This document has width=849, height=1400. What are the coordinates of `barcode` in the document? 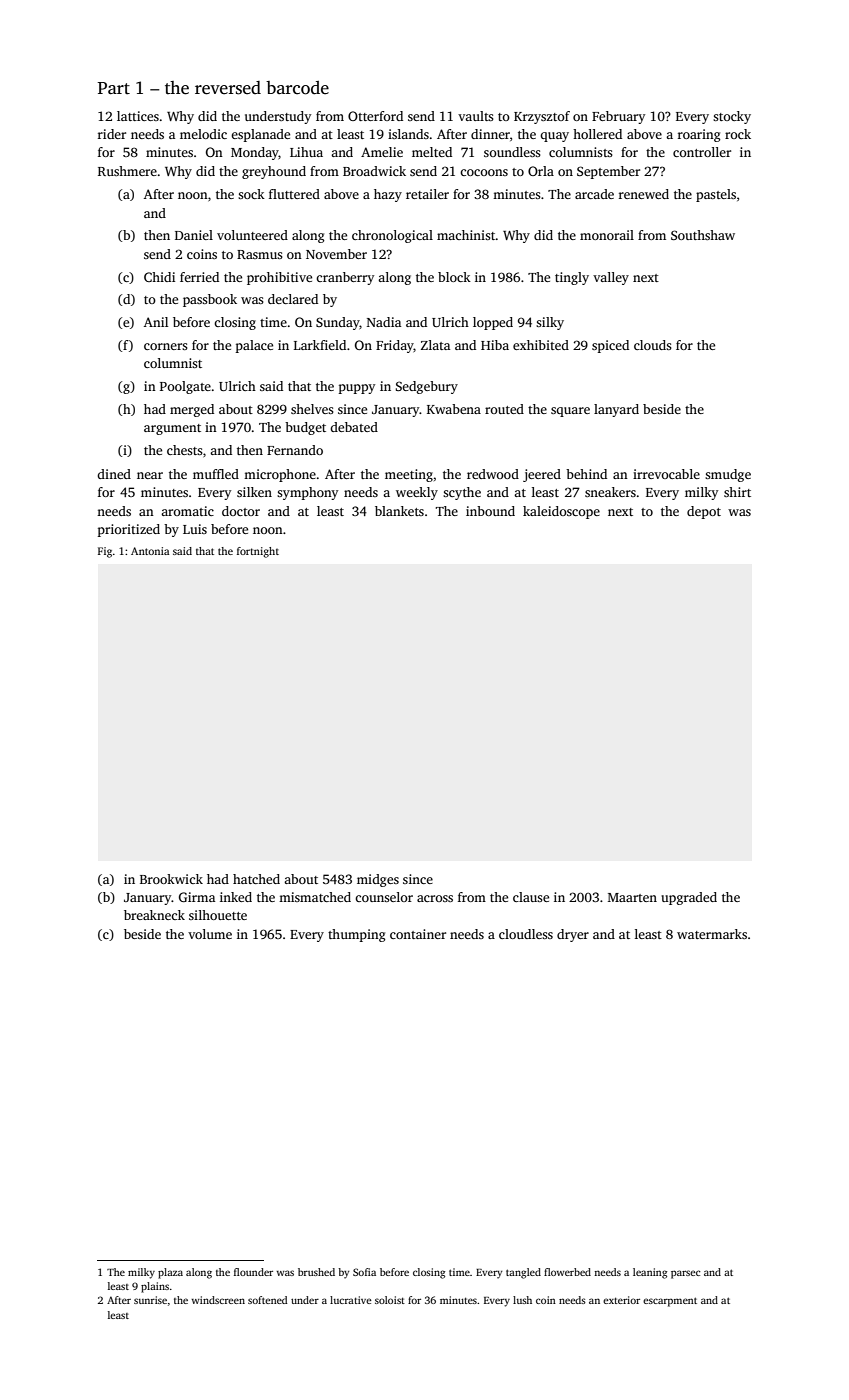 It's located at (297, 88).
